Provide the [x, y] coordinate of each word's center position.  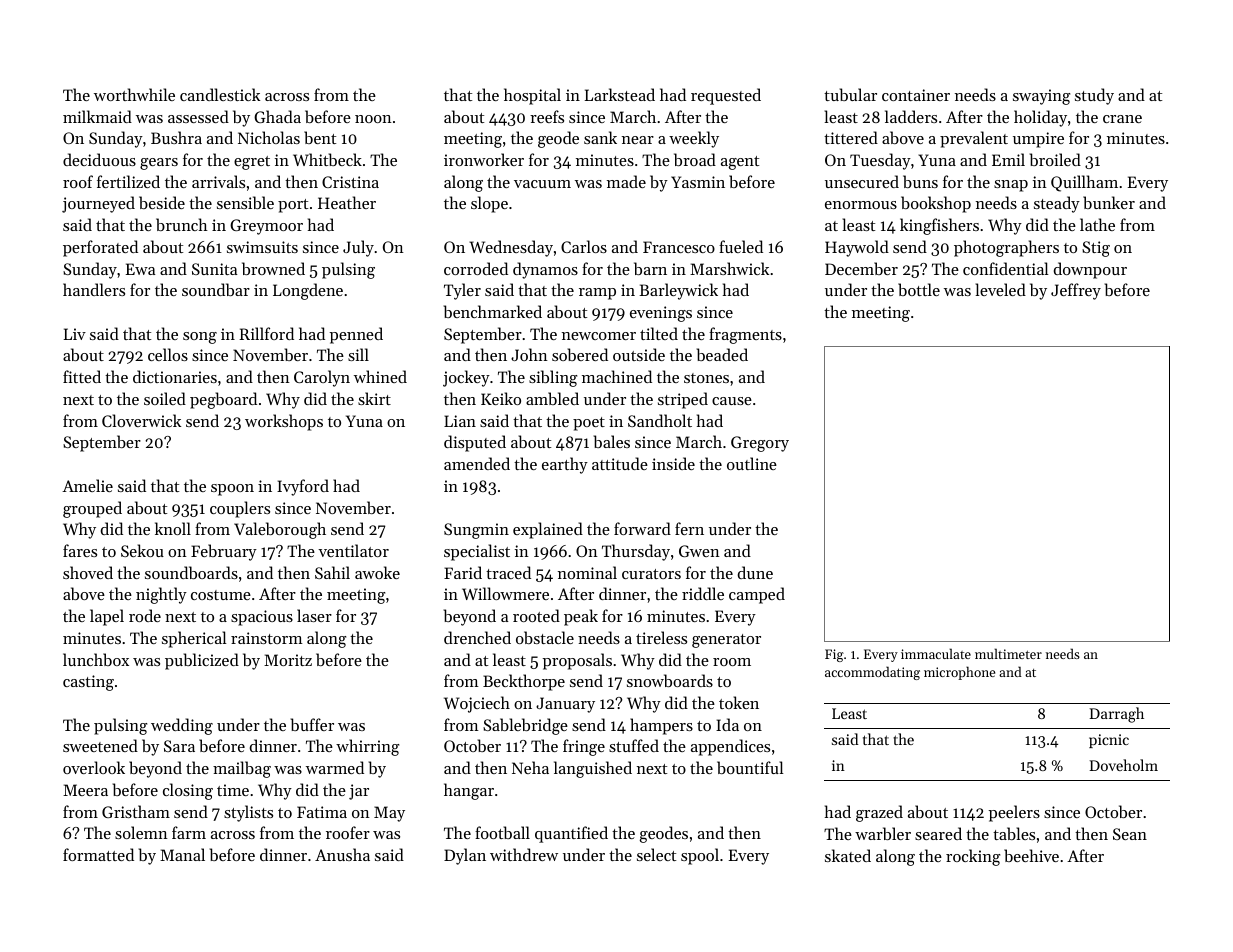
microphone [959, 673]
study [1094, 96]
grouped [92, 509]
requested [726, 96]
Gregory [760, 444]
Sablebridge [525, 726]
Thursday [636, 552]
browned [273, 268]
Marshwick [729, 268]
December [861, 268]
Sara [179, 746]
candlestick [220, 94]
